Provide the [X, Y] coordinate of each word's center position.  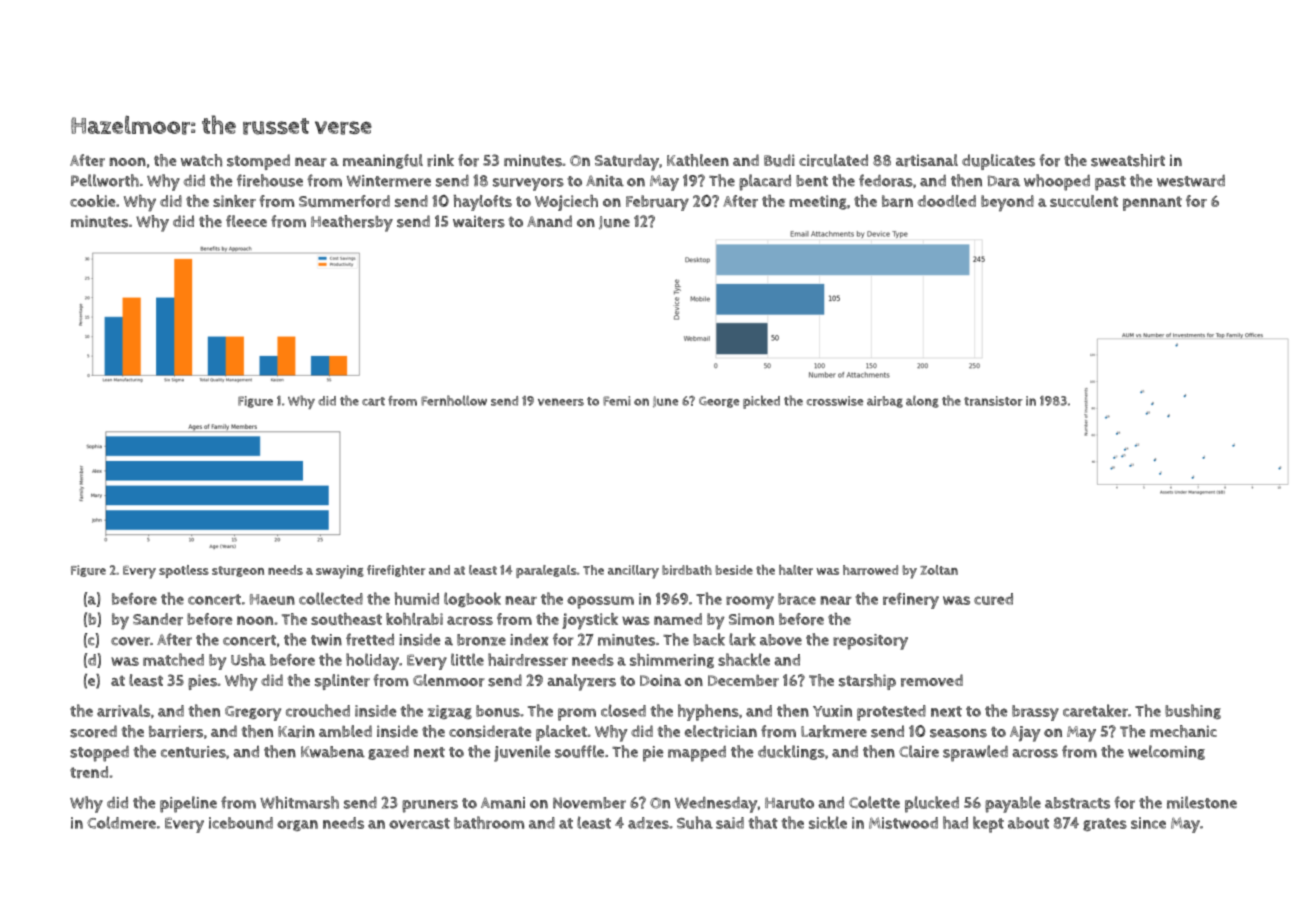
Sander [158, 619]
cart [373, 401]
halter [796, 570]
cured [993, 599]
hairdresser [528, 659]
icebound [241, 823]
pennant [1152, 203]
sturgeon [238, 571]
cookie [92, 201]
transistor [993, 401]
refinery [911, 601]
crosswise [834, 401]
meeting [818, 202]
